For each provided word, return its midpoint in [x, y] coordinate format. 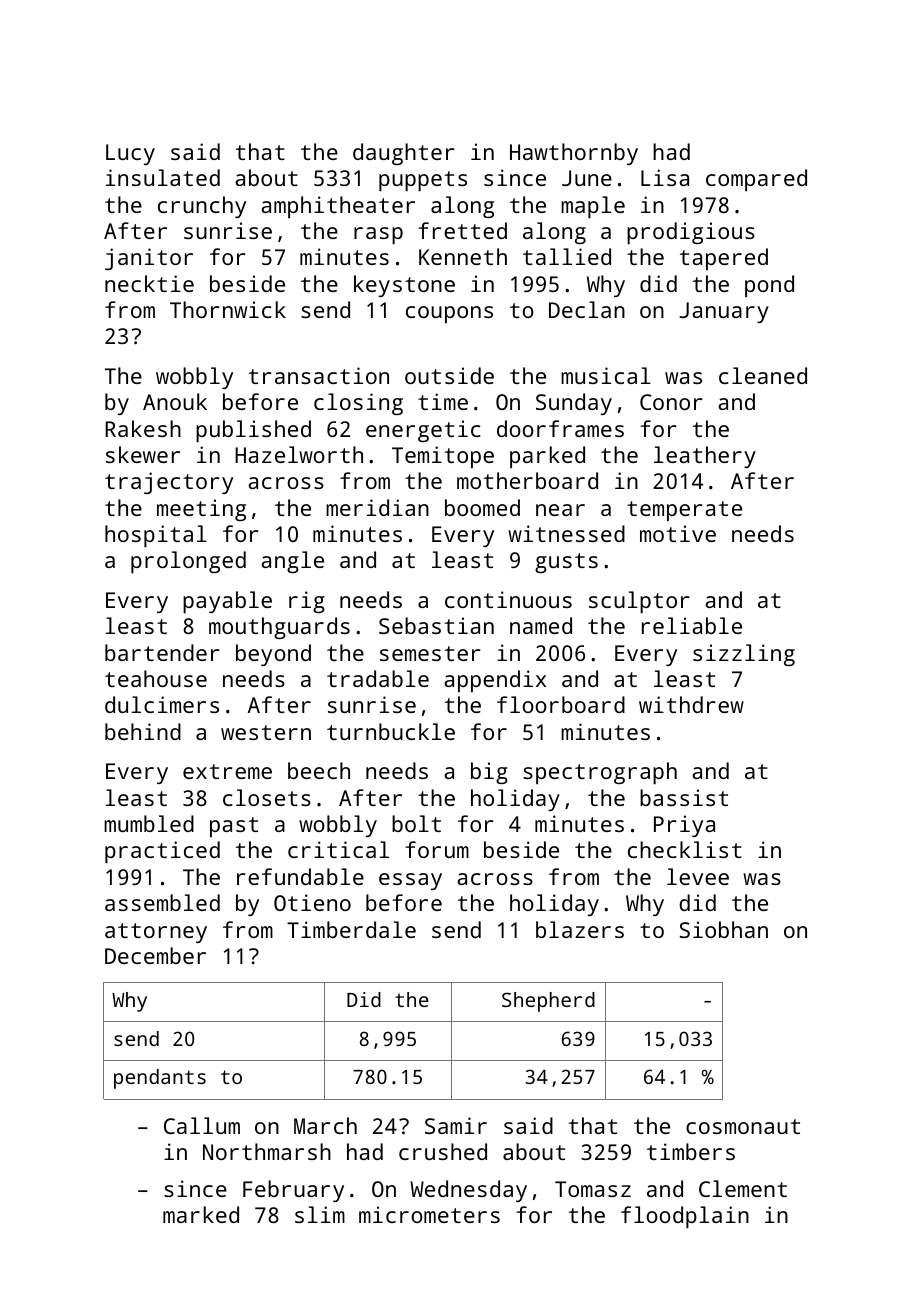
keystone [404, 286]
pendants [160, 1079]
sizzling [744, 655]
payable [227, 602]
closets [267, 797]
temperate [684, 511]
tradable [378, 678]
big [489, 773]
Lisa [665, 177]
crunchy [202, 207]
